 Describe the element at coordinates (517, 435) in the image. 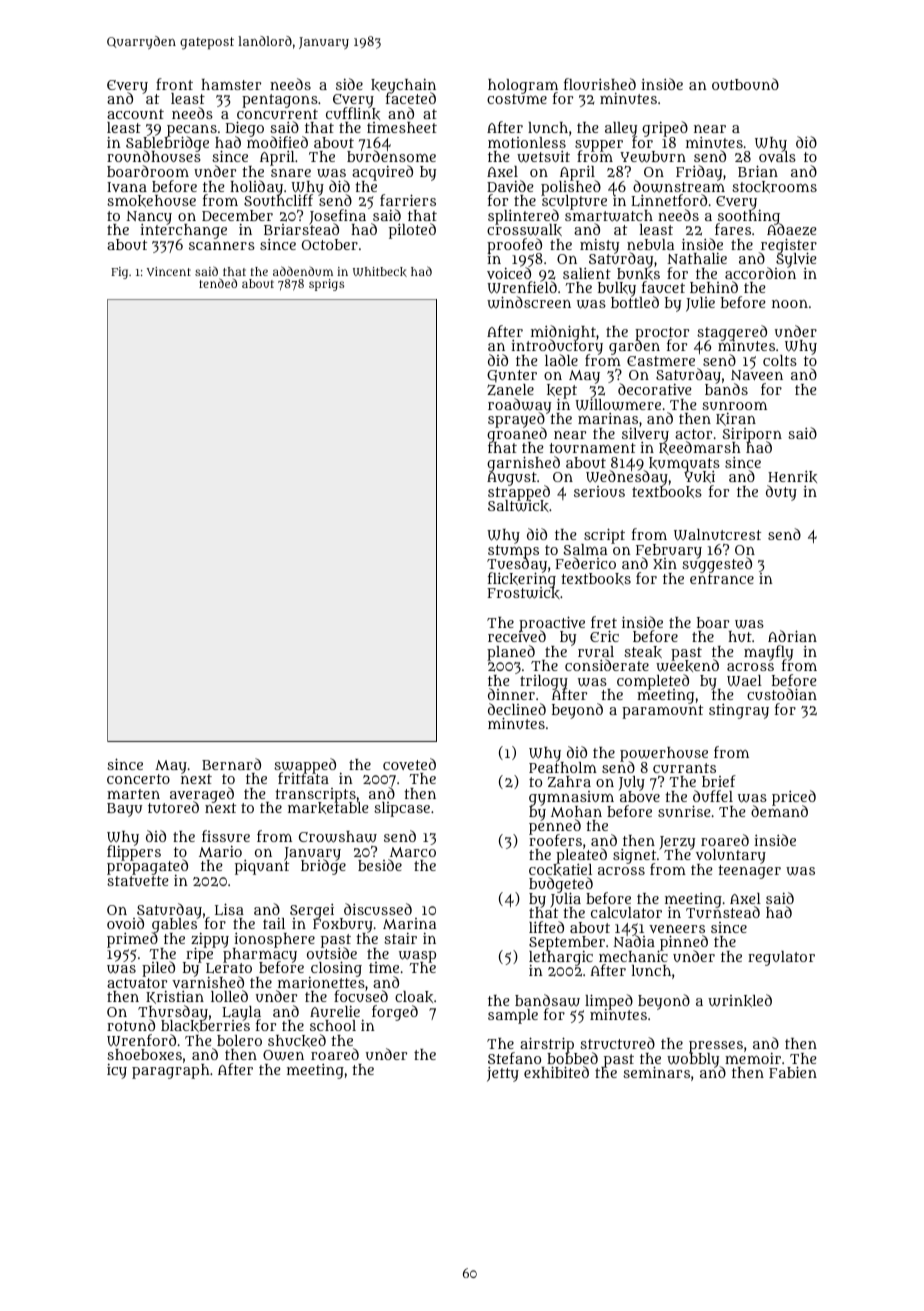

I see `groaned` at that location.
